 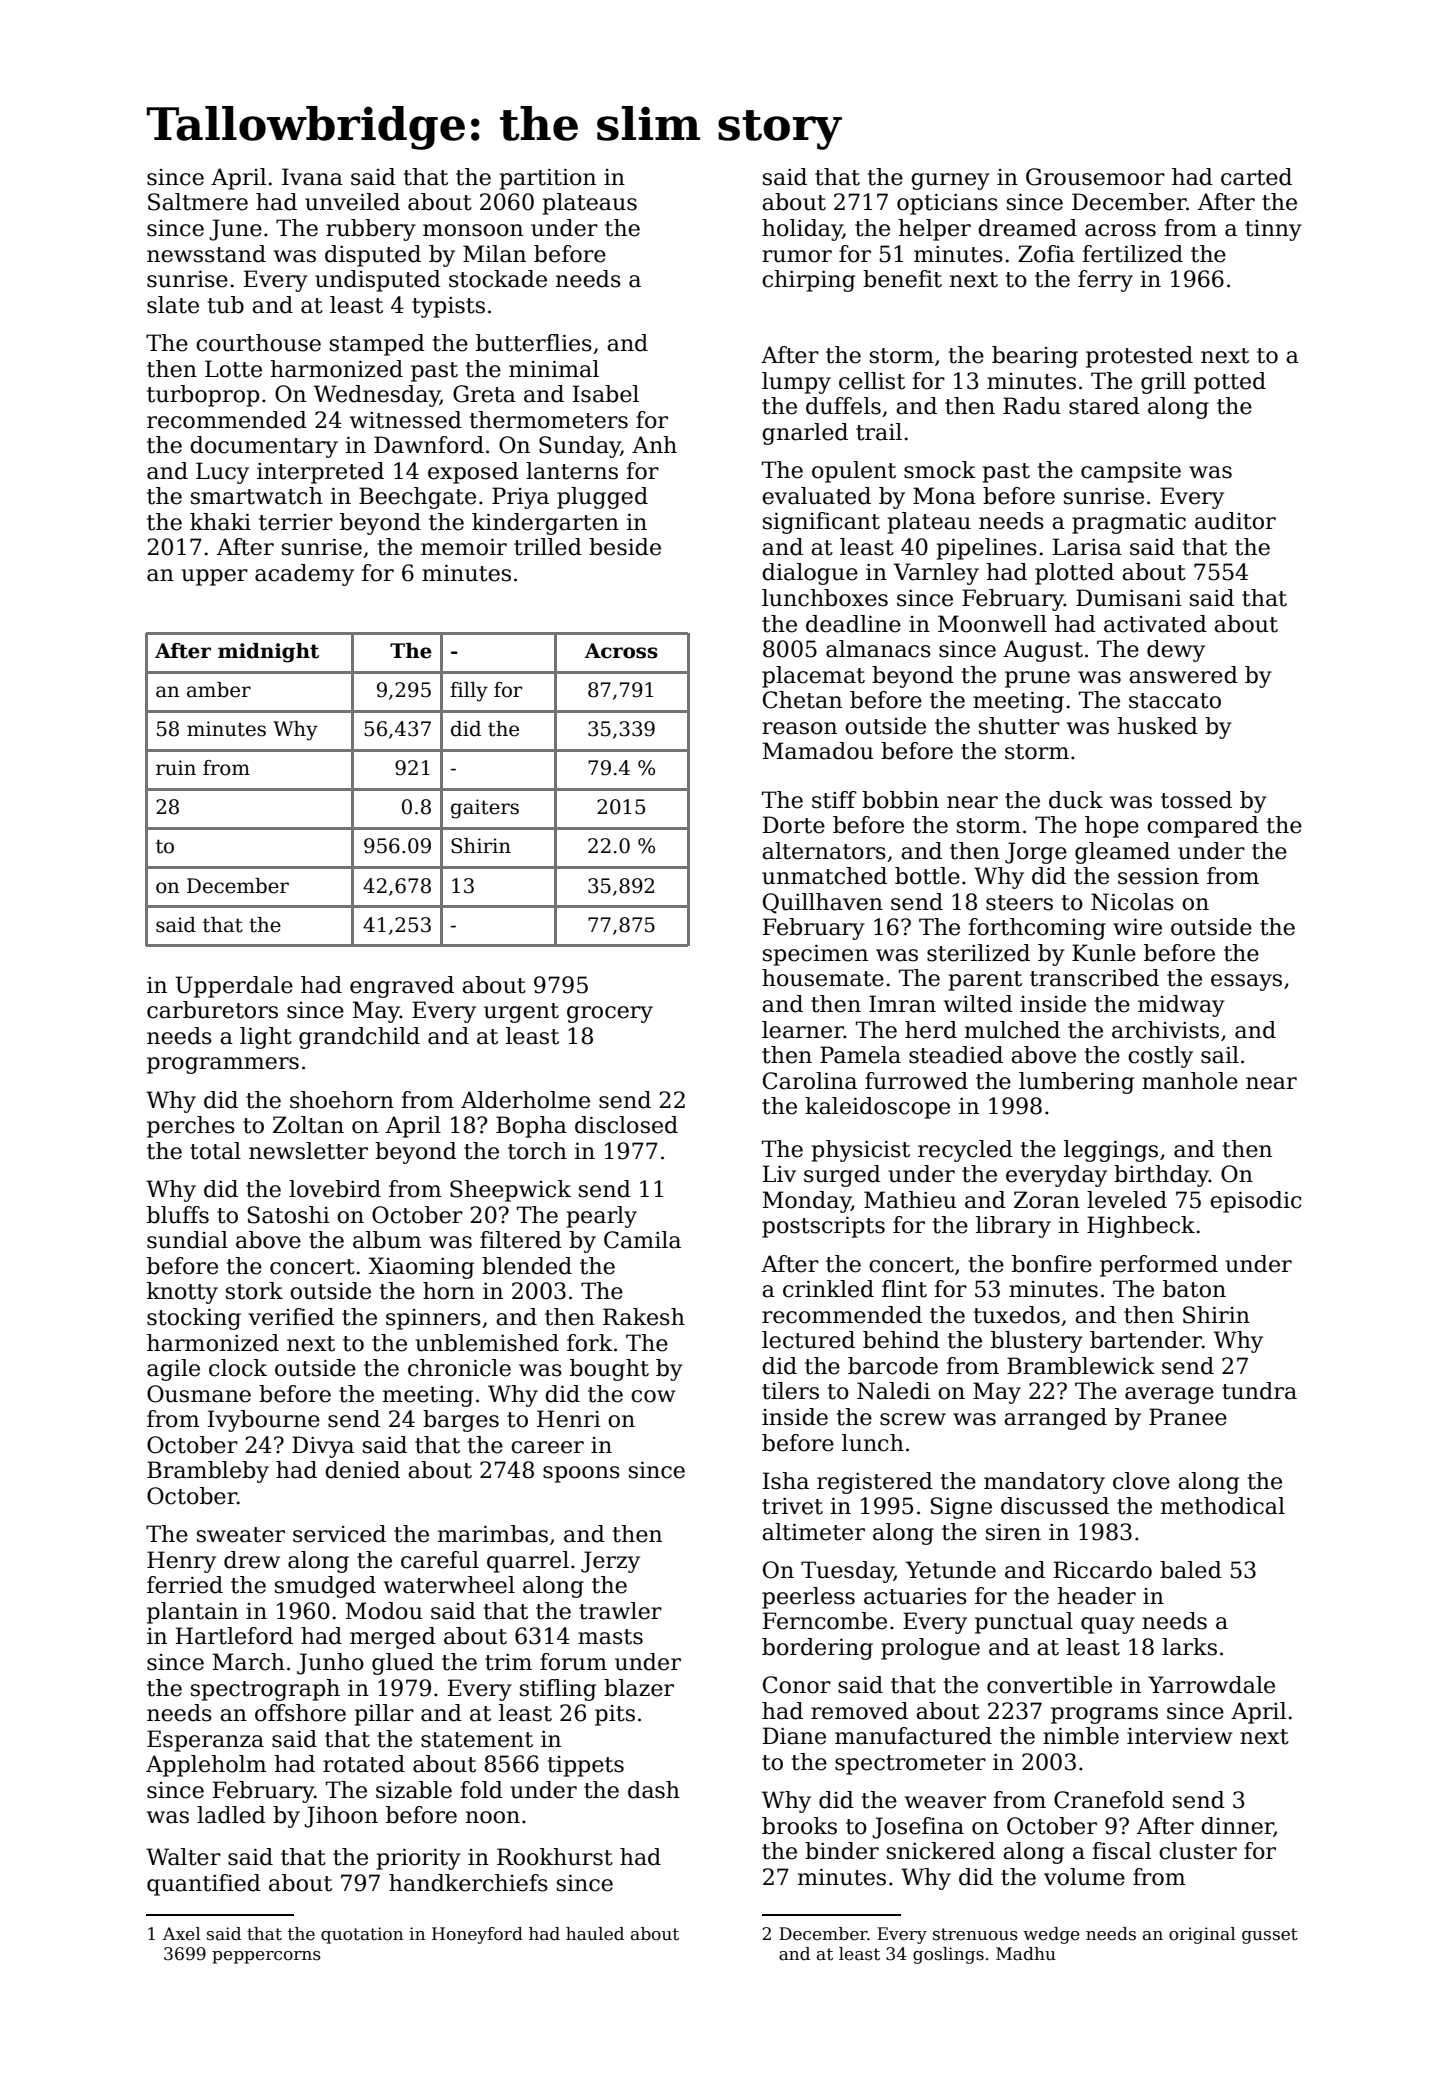 I want to click on Ousmane, so click(x=199, y=1394).
